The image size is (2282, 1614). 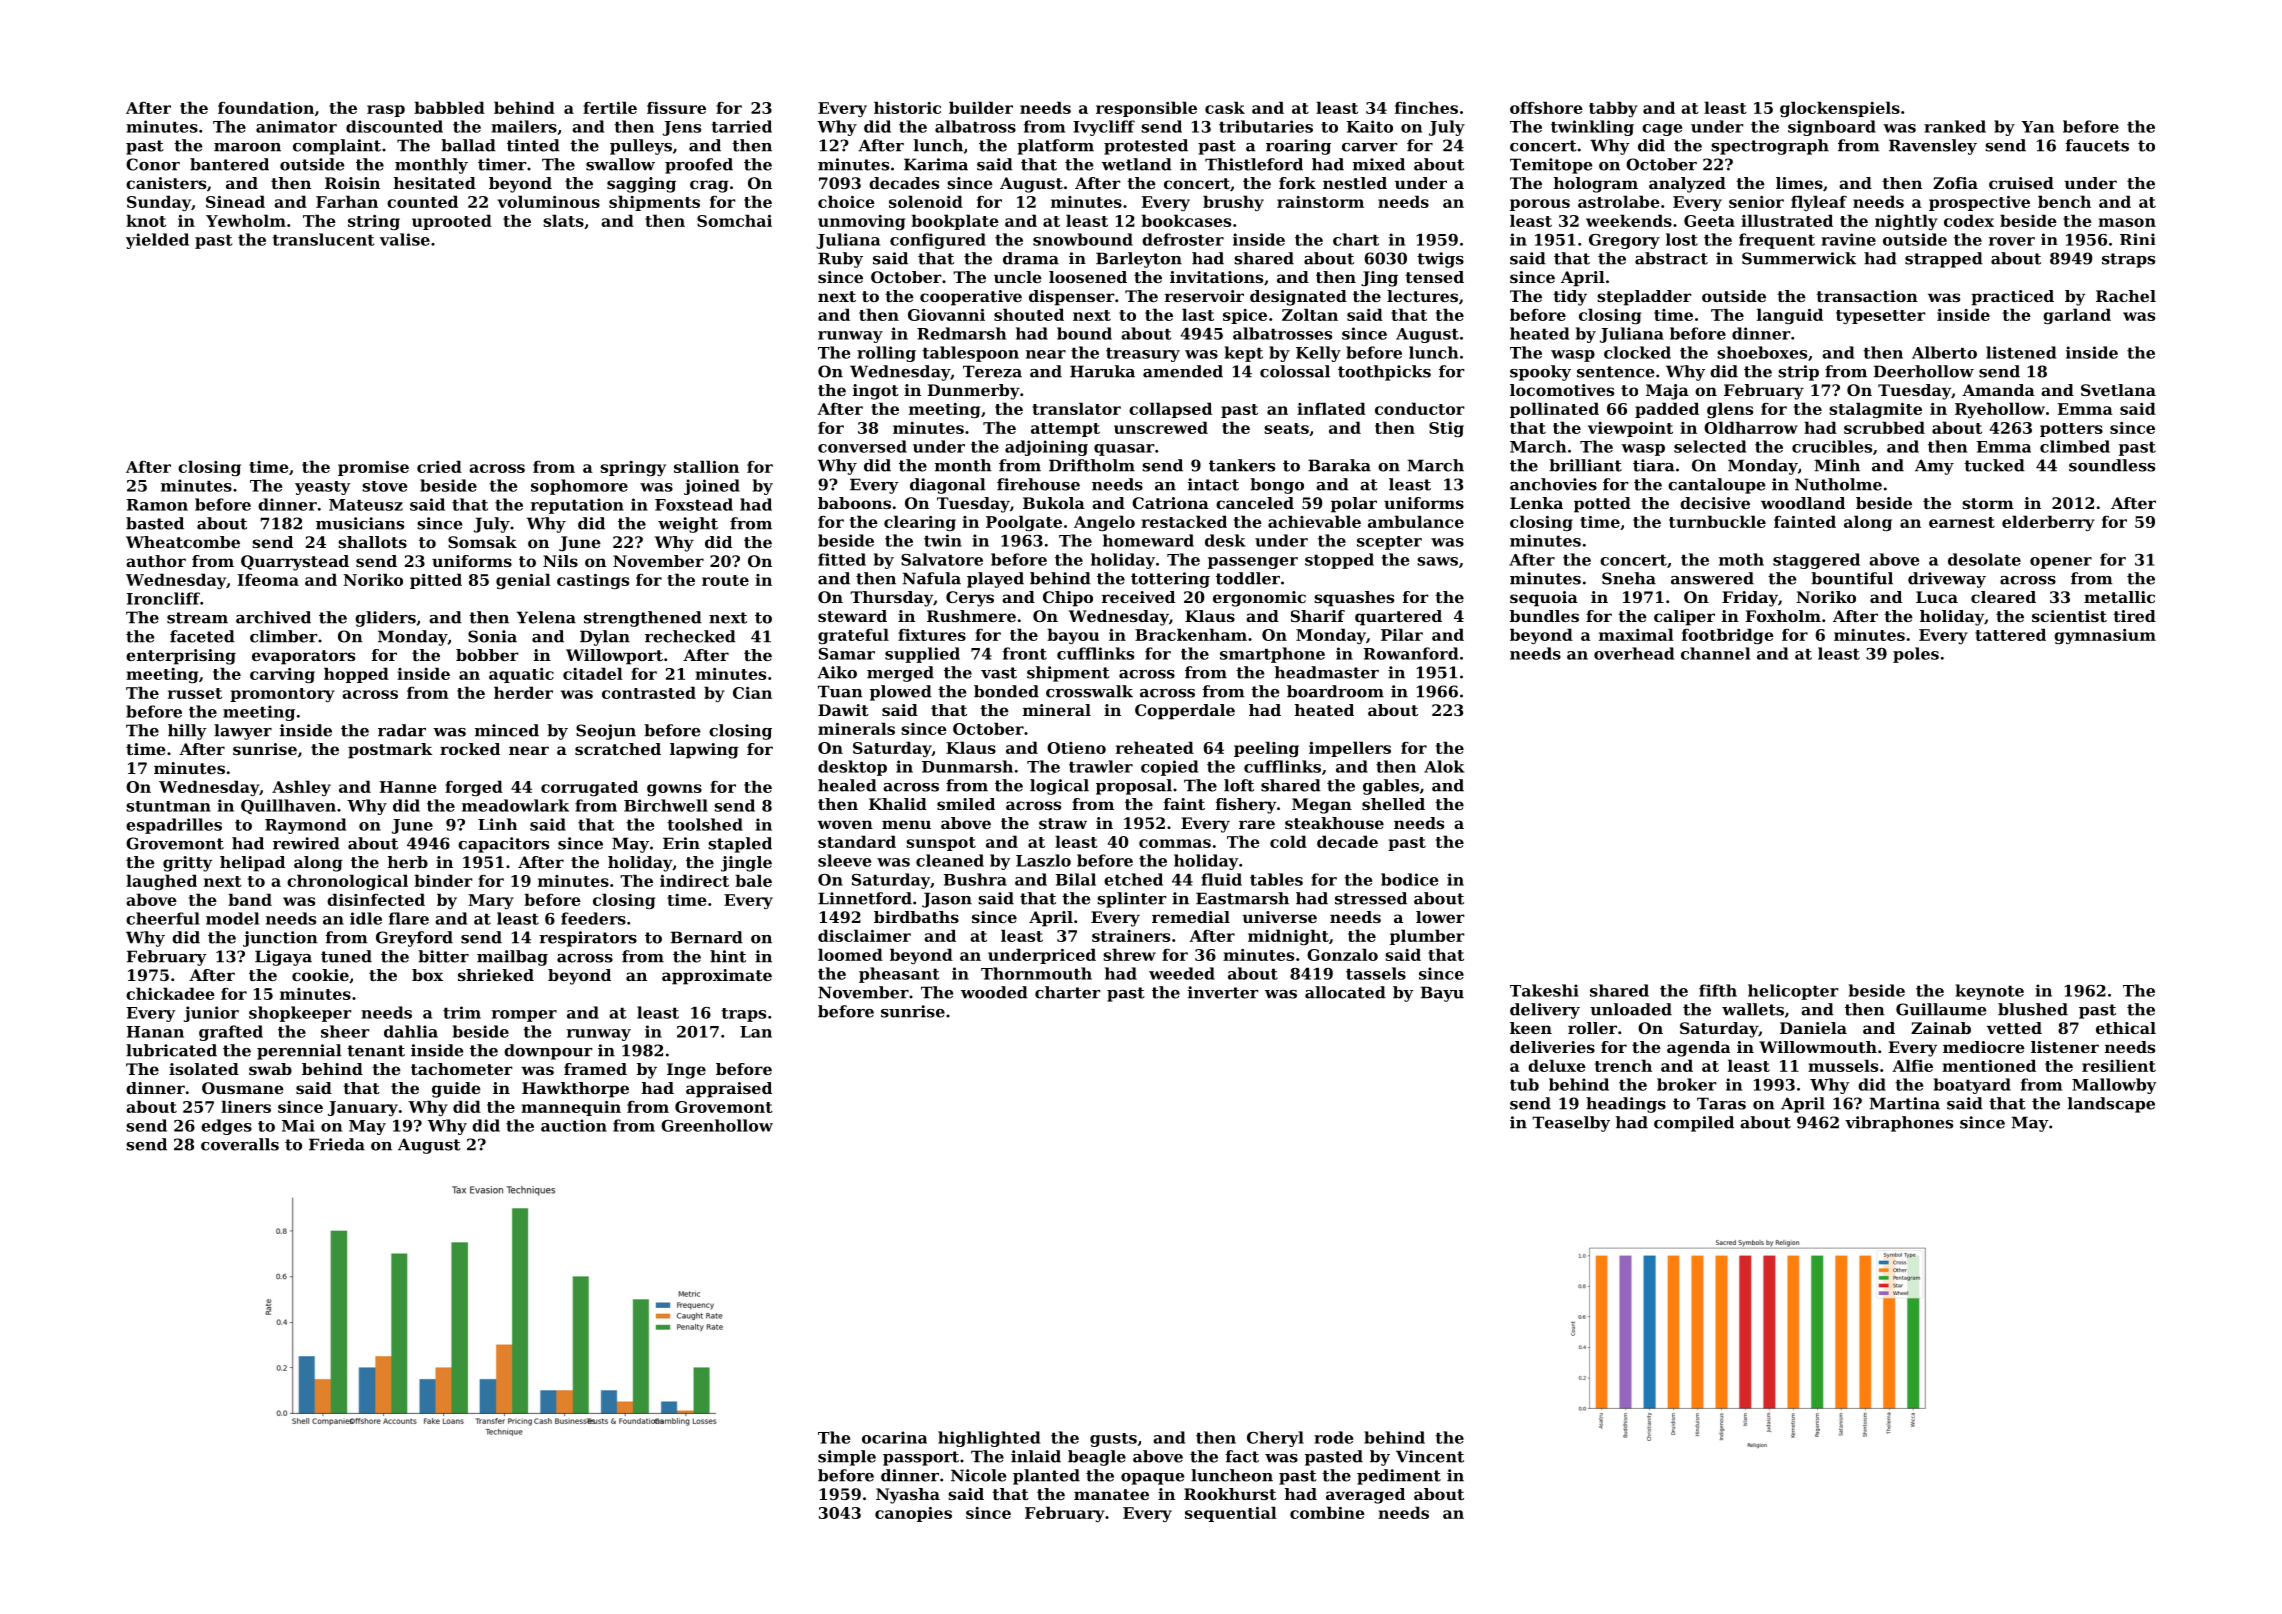 What do you see at coordinates (994, 992) in the screenshot?
I see `wooded` at bounding box center [994, 992].
